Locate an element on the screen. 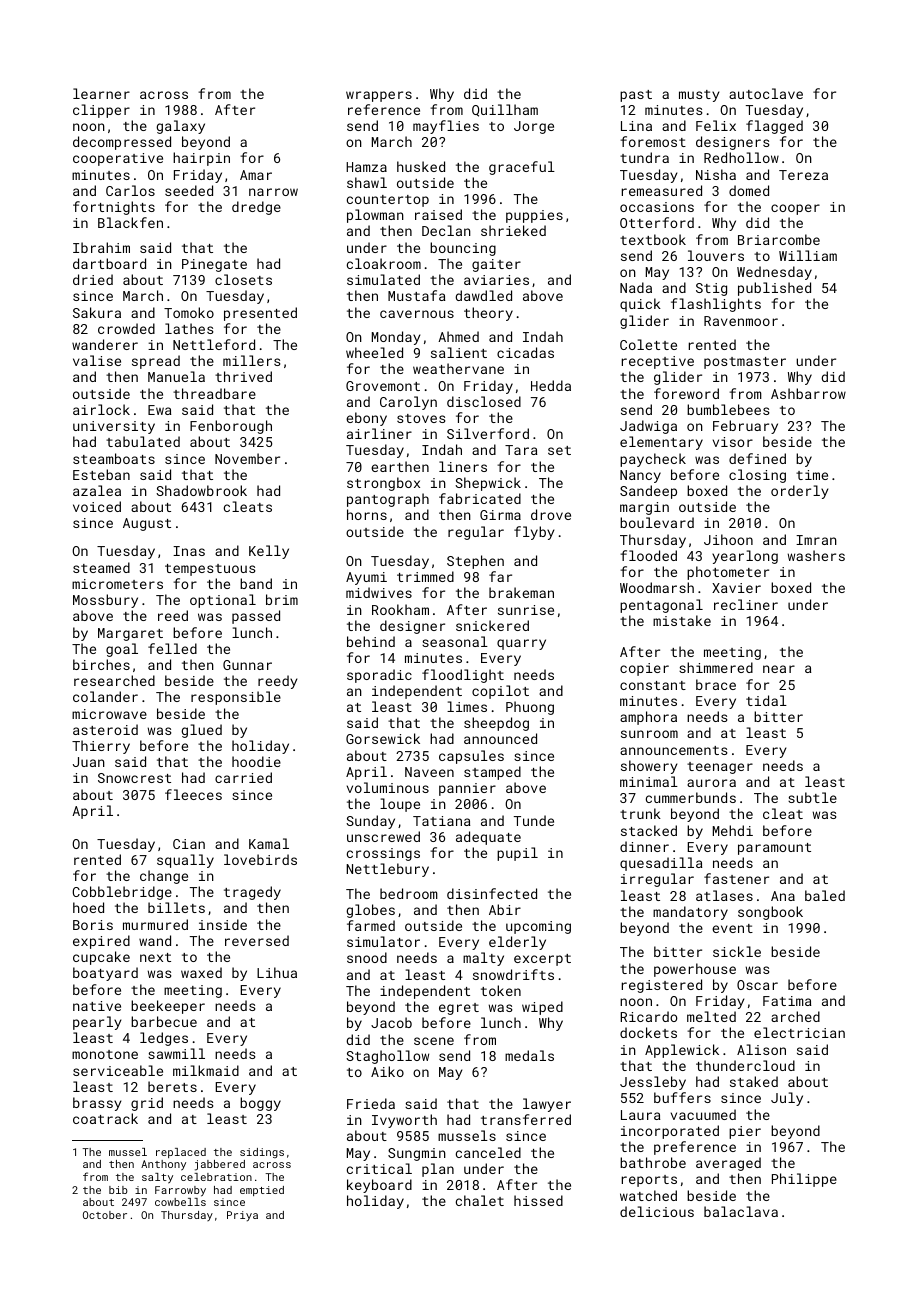 Image resolution: width=924 pixels, height=1308 pixels. pupil is located at coordinates (517, 854).
